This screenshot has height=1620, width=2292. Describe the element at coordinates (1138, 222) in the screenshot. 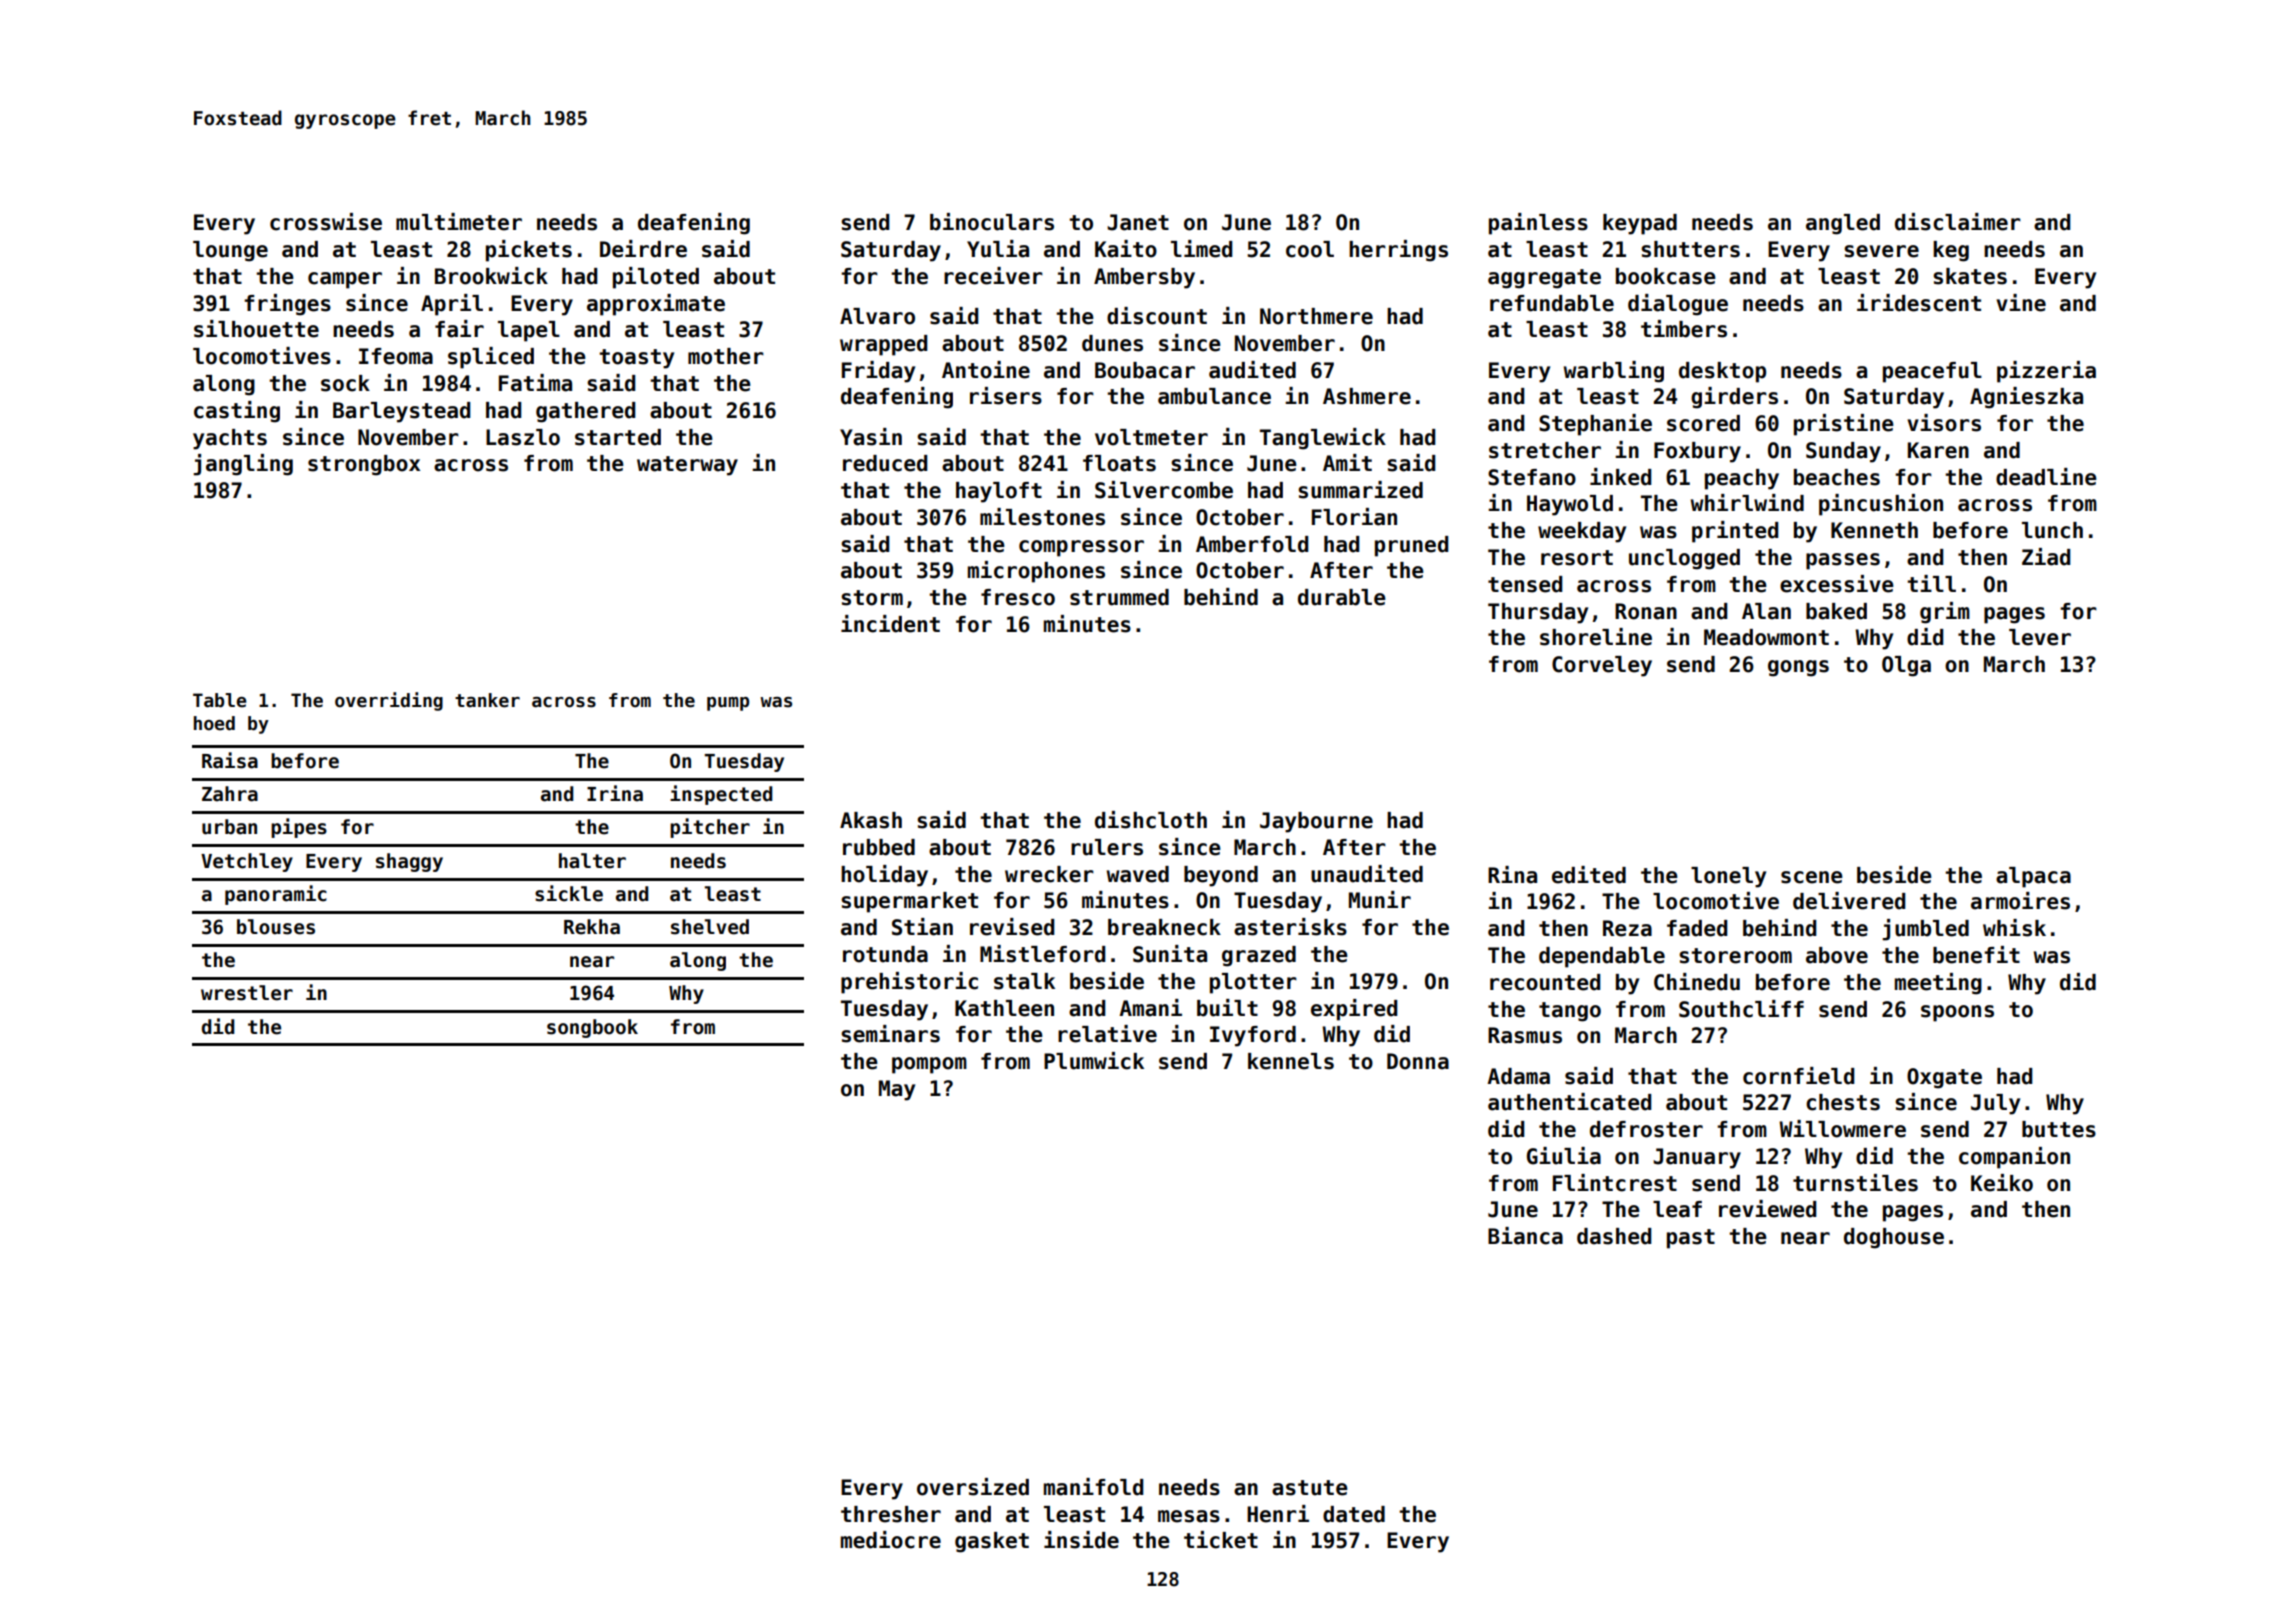

I see `Janet` at that location.
